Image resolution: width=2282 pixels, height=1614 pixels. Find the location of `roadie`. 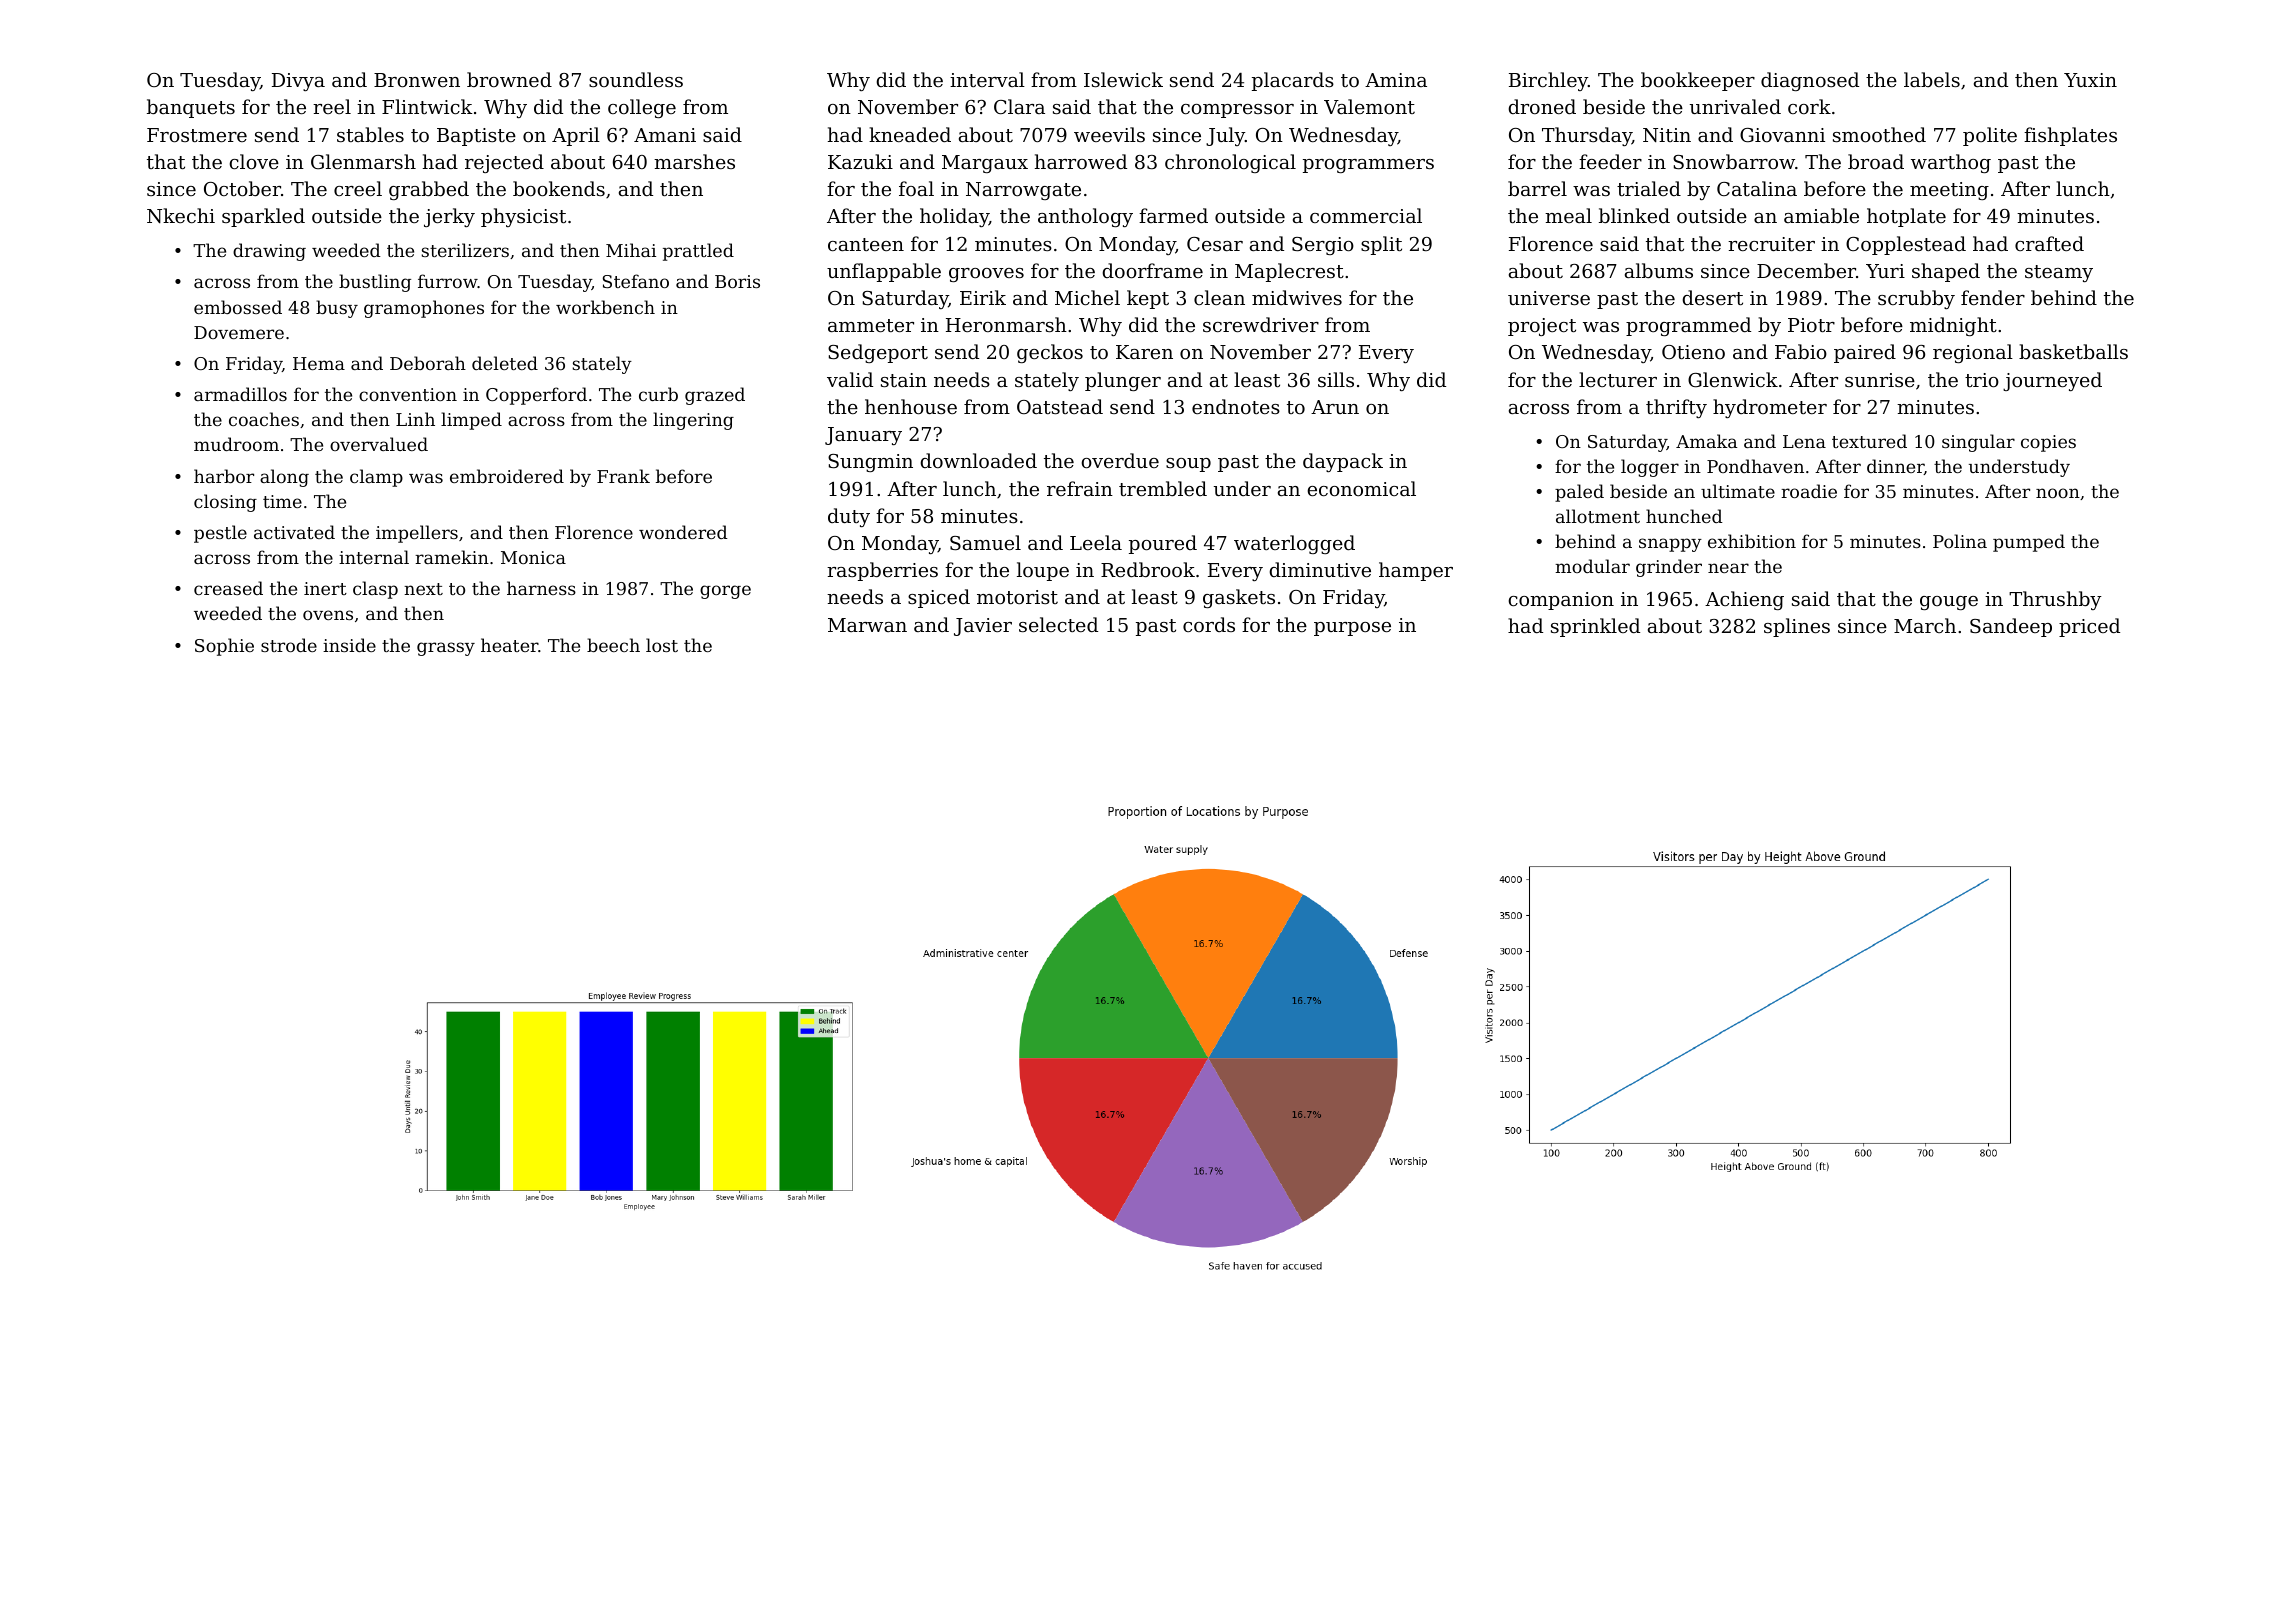

roadie is located at coordinates (1809, 491).
